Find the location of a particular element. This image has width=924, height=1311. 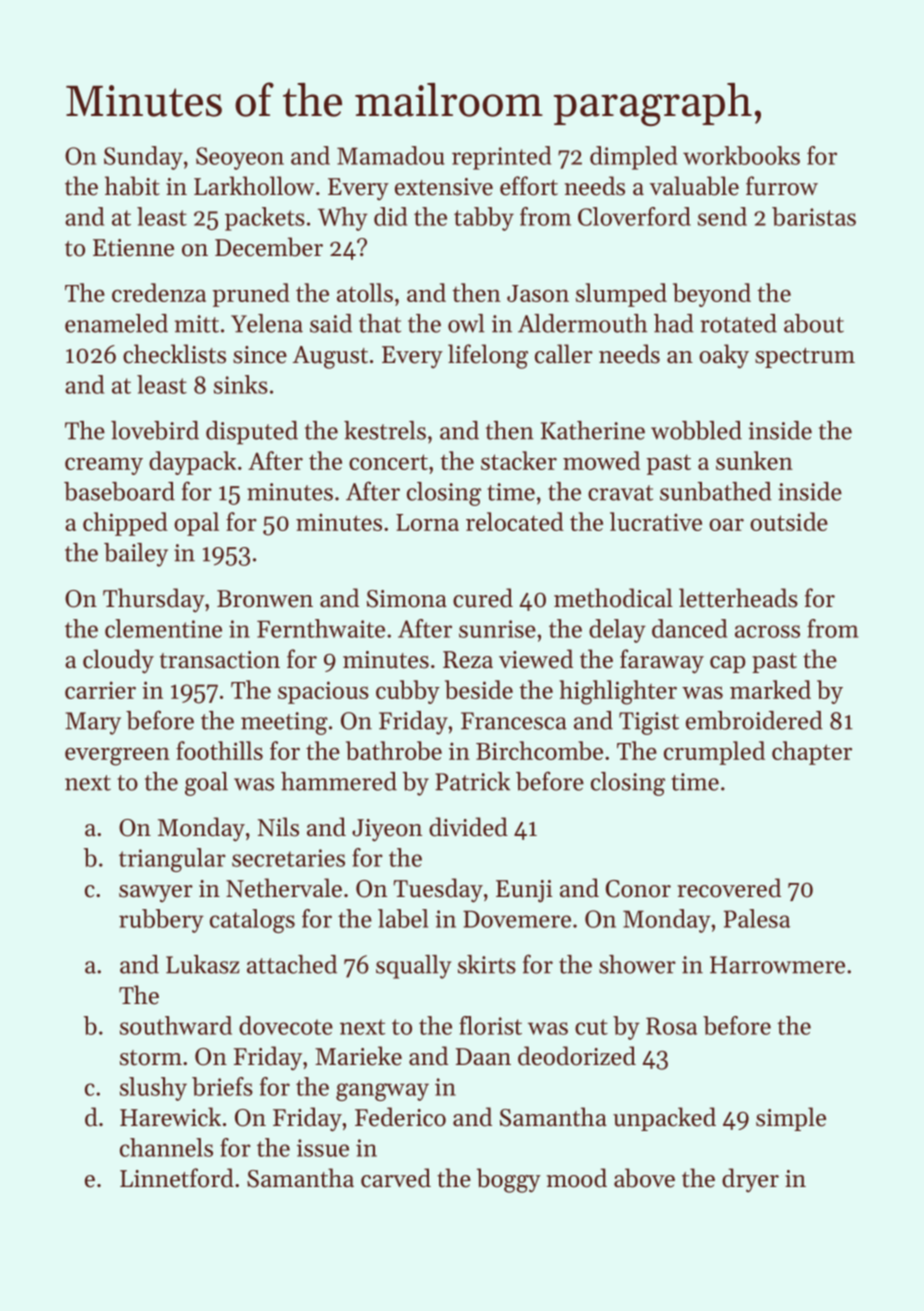

outside is located at coordinates (789, 521).
